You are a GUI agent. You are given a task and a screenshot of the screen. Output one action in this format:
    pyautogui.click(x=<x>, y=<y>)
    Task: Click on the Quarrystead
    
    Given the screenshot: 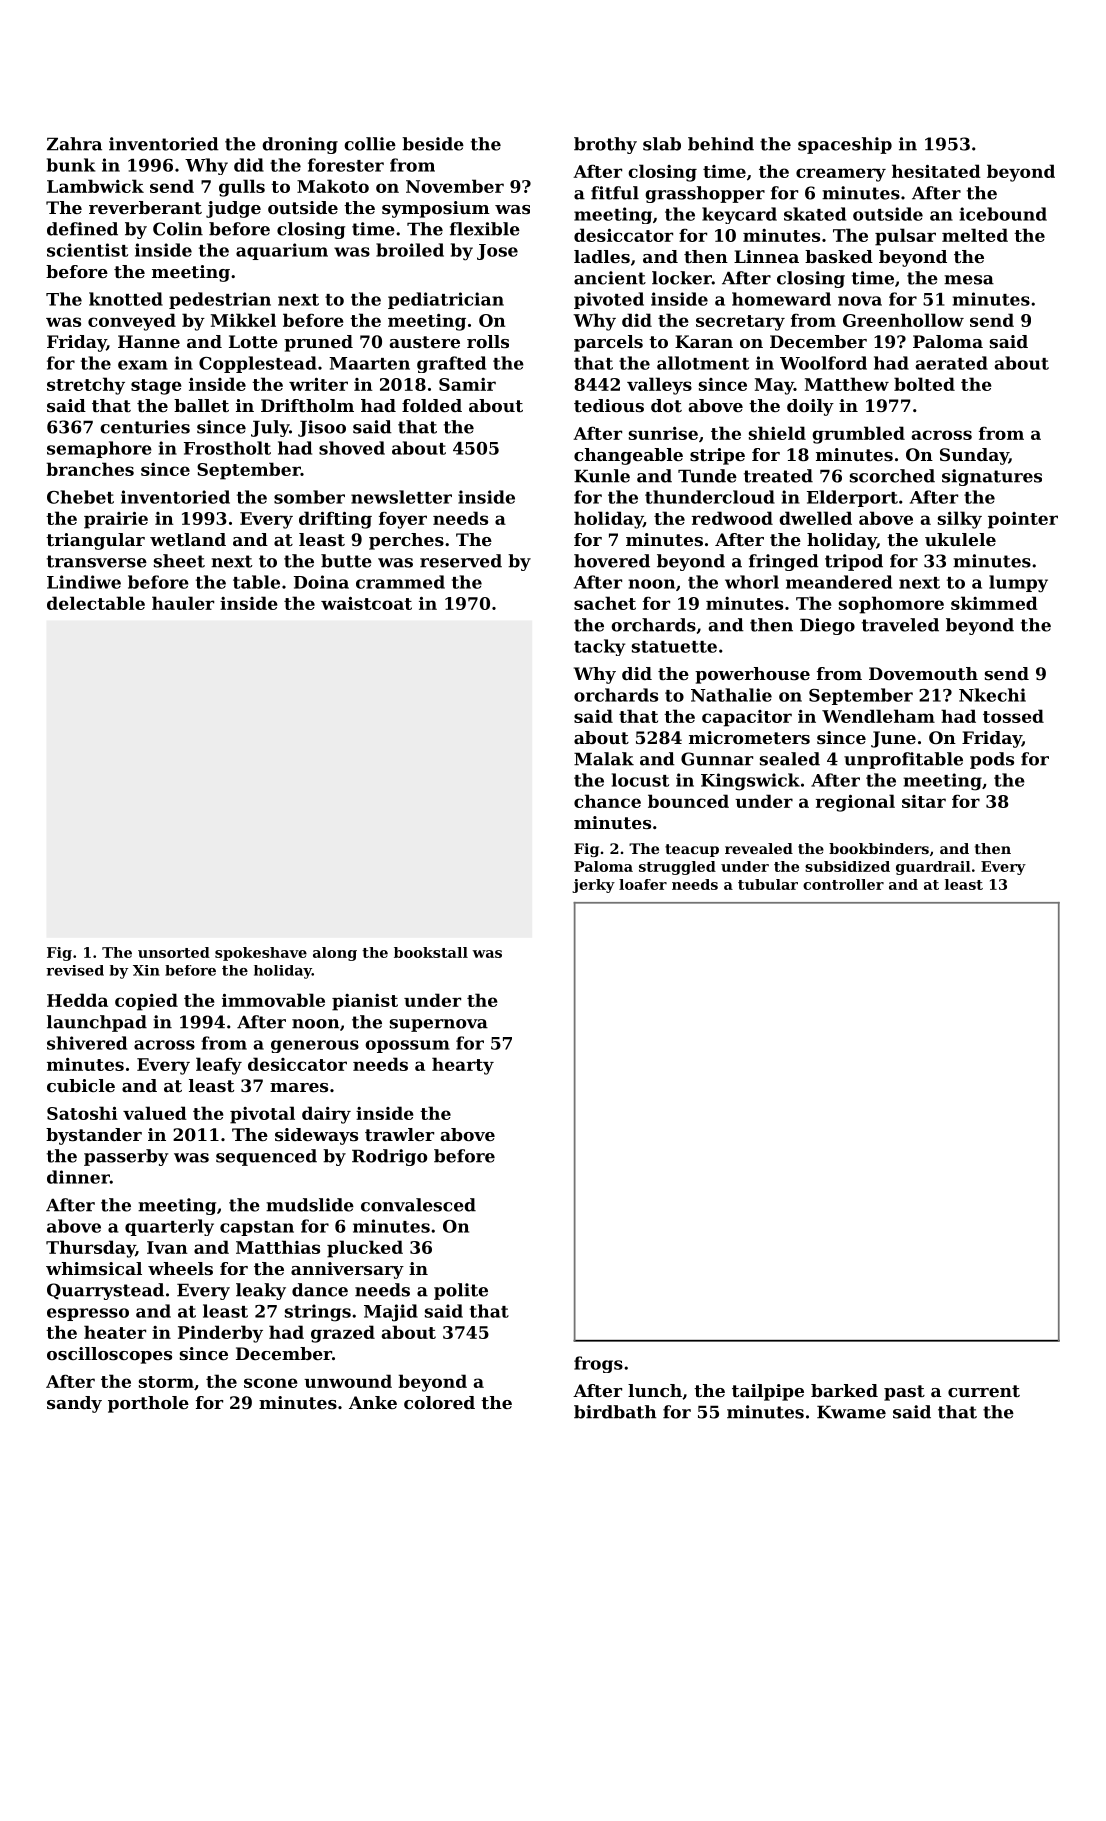 What is the action you would take?
    pyautogui.click(x=105, y=1291)
